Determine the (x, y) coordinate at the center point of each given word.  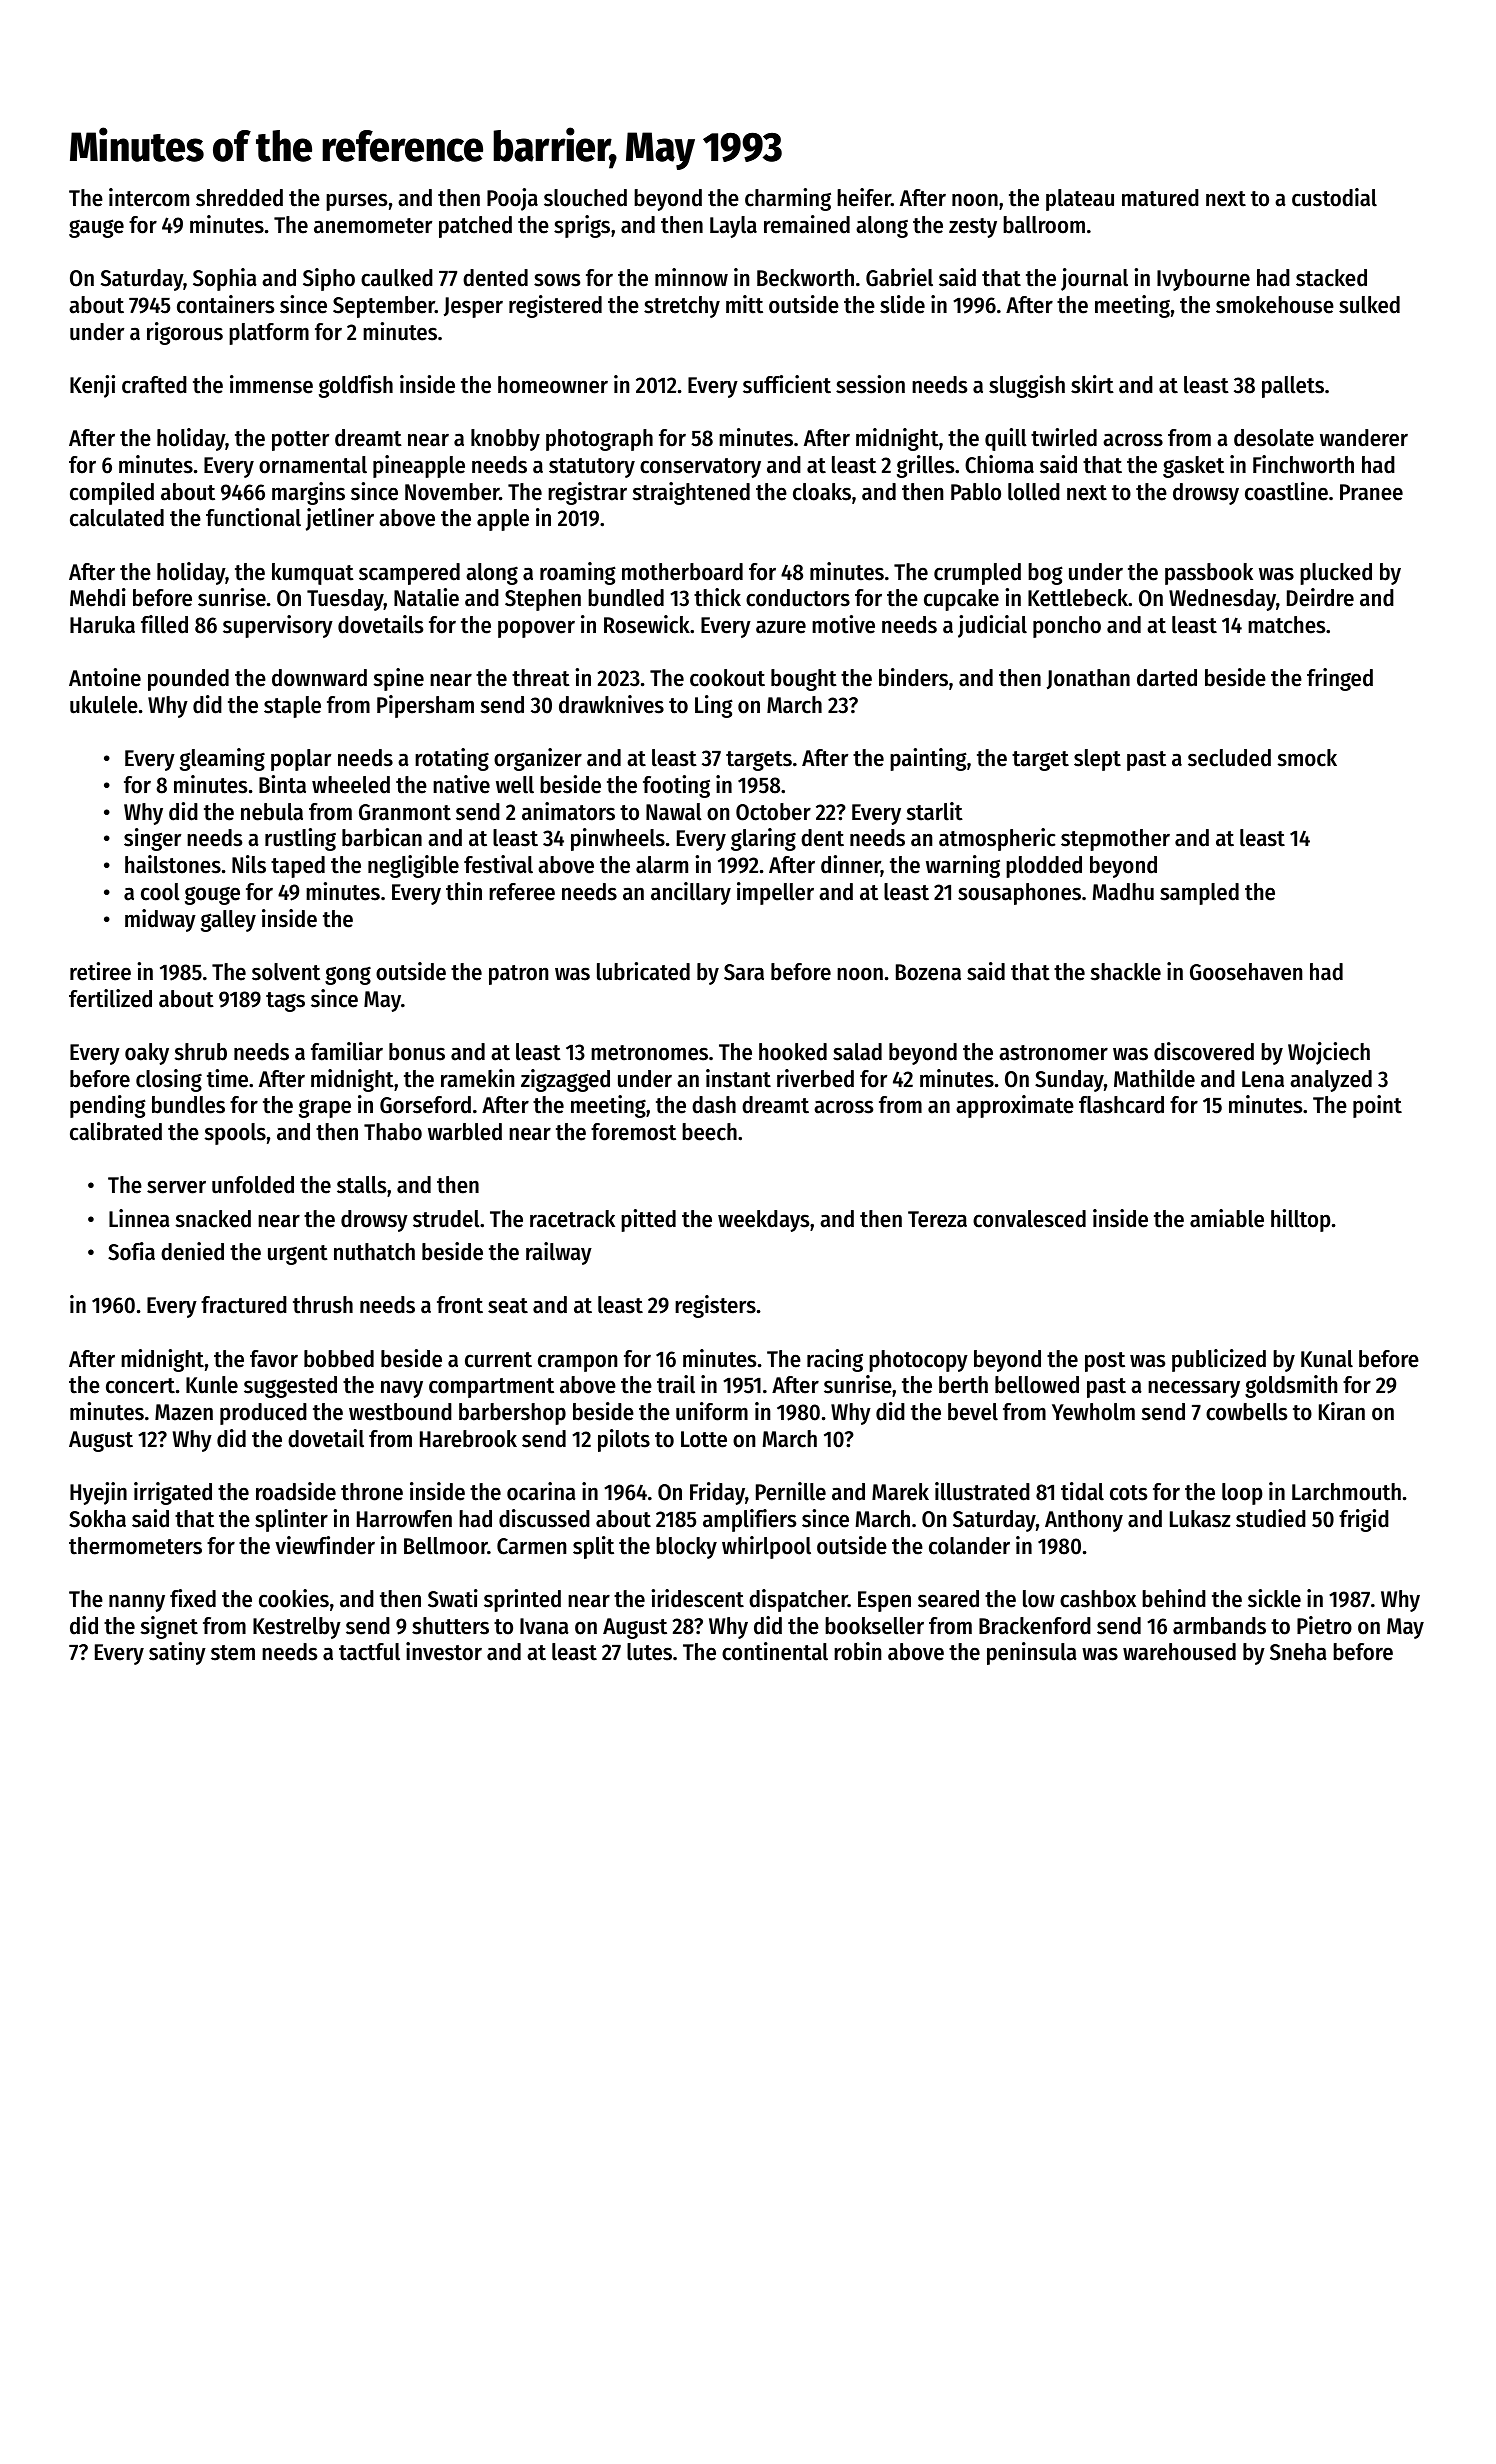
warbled (465, 1132)
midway (160, 920)
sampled (1199, 894)
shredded (239, 198)
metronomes (649, 1053)
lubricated (643, 971)
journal (1094, 279)
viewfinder (325, 1545)
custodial (1334, 197)
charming (788, 199)
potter (300, 441)
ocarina (541, 1491)
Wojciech (1329, 1053)
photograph (599, 440)
